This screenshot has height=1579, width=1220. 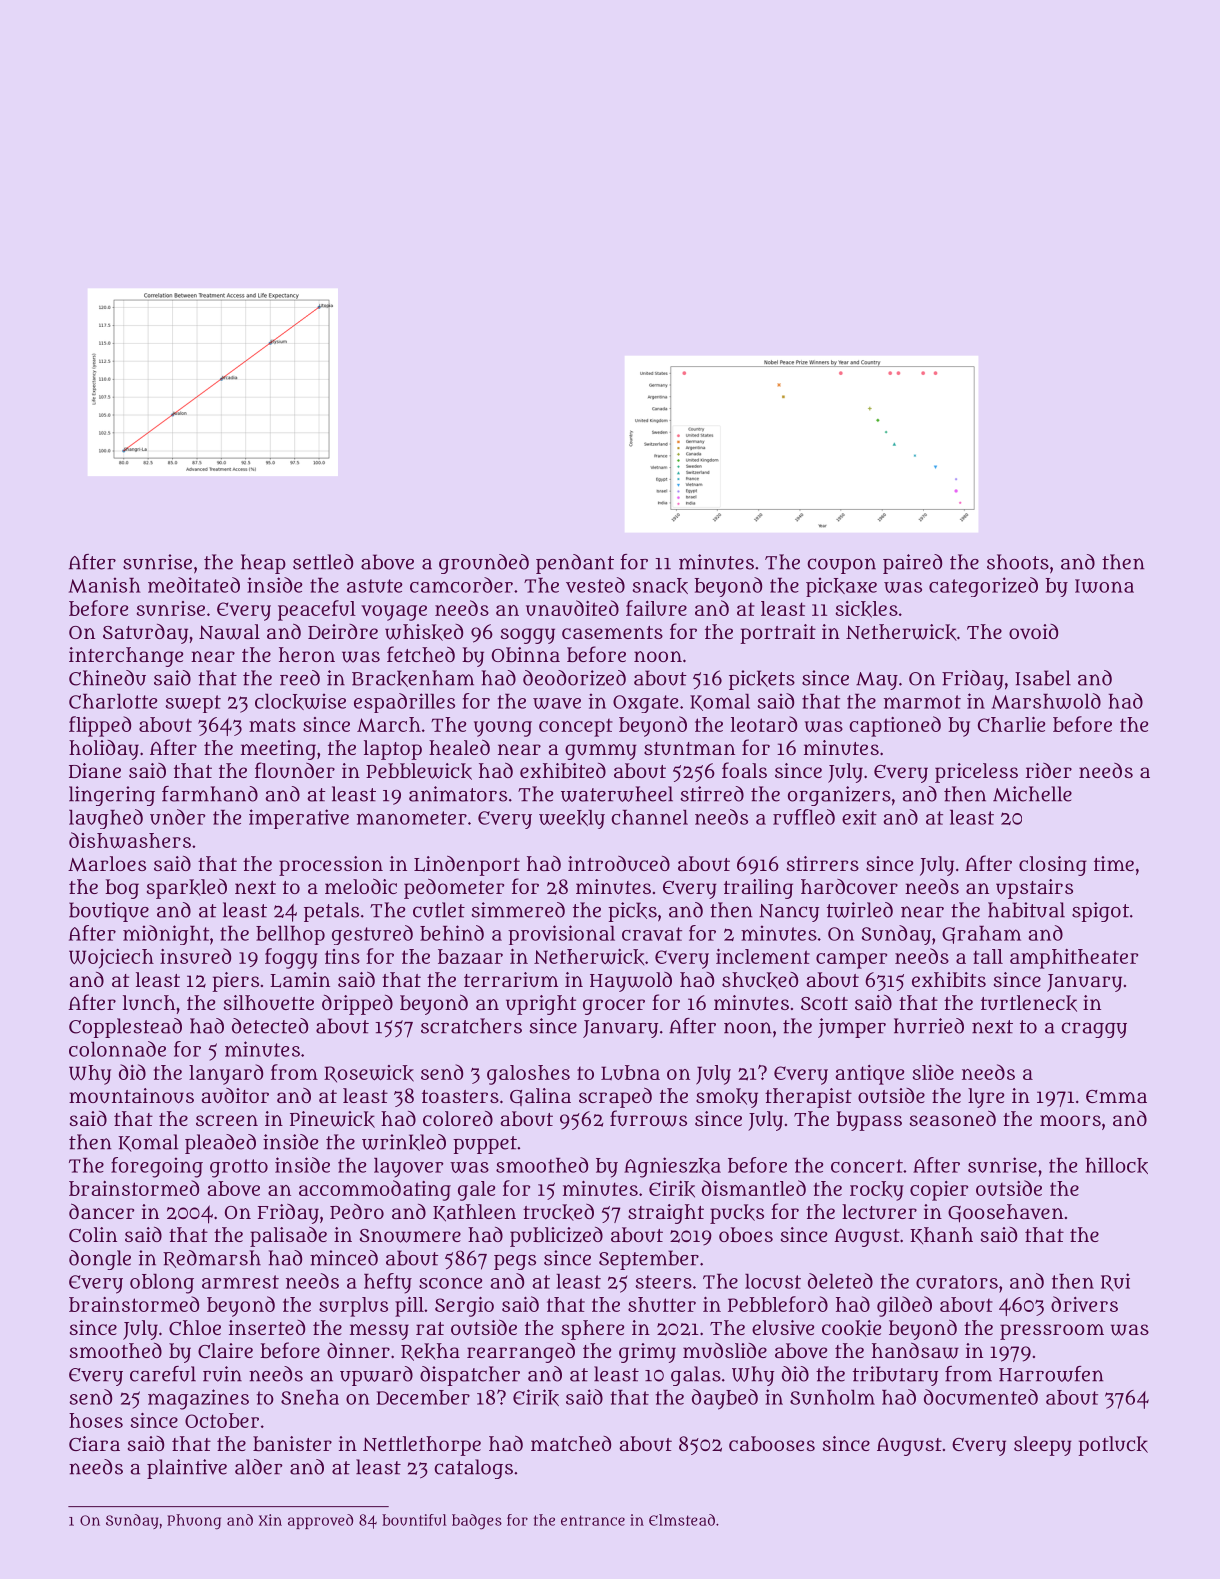 I want to click on badges, so click(x=477, y=1522).
